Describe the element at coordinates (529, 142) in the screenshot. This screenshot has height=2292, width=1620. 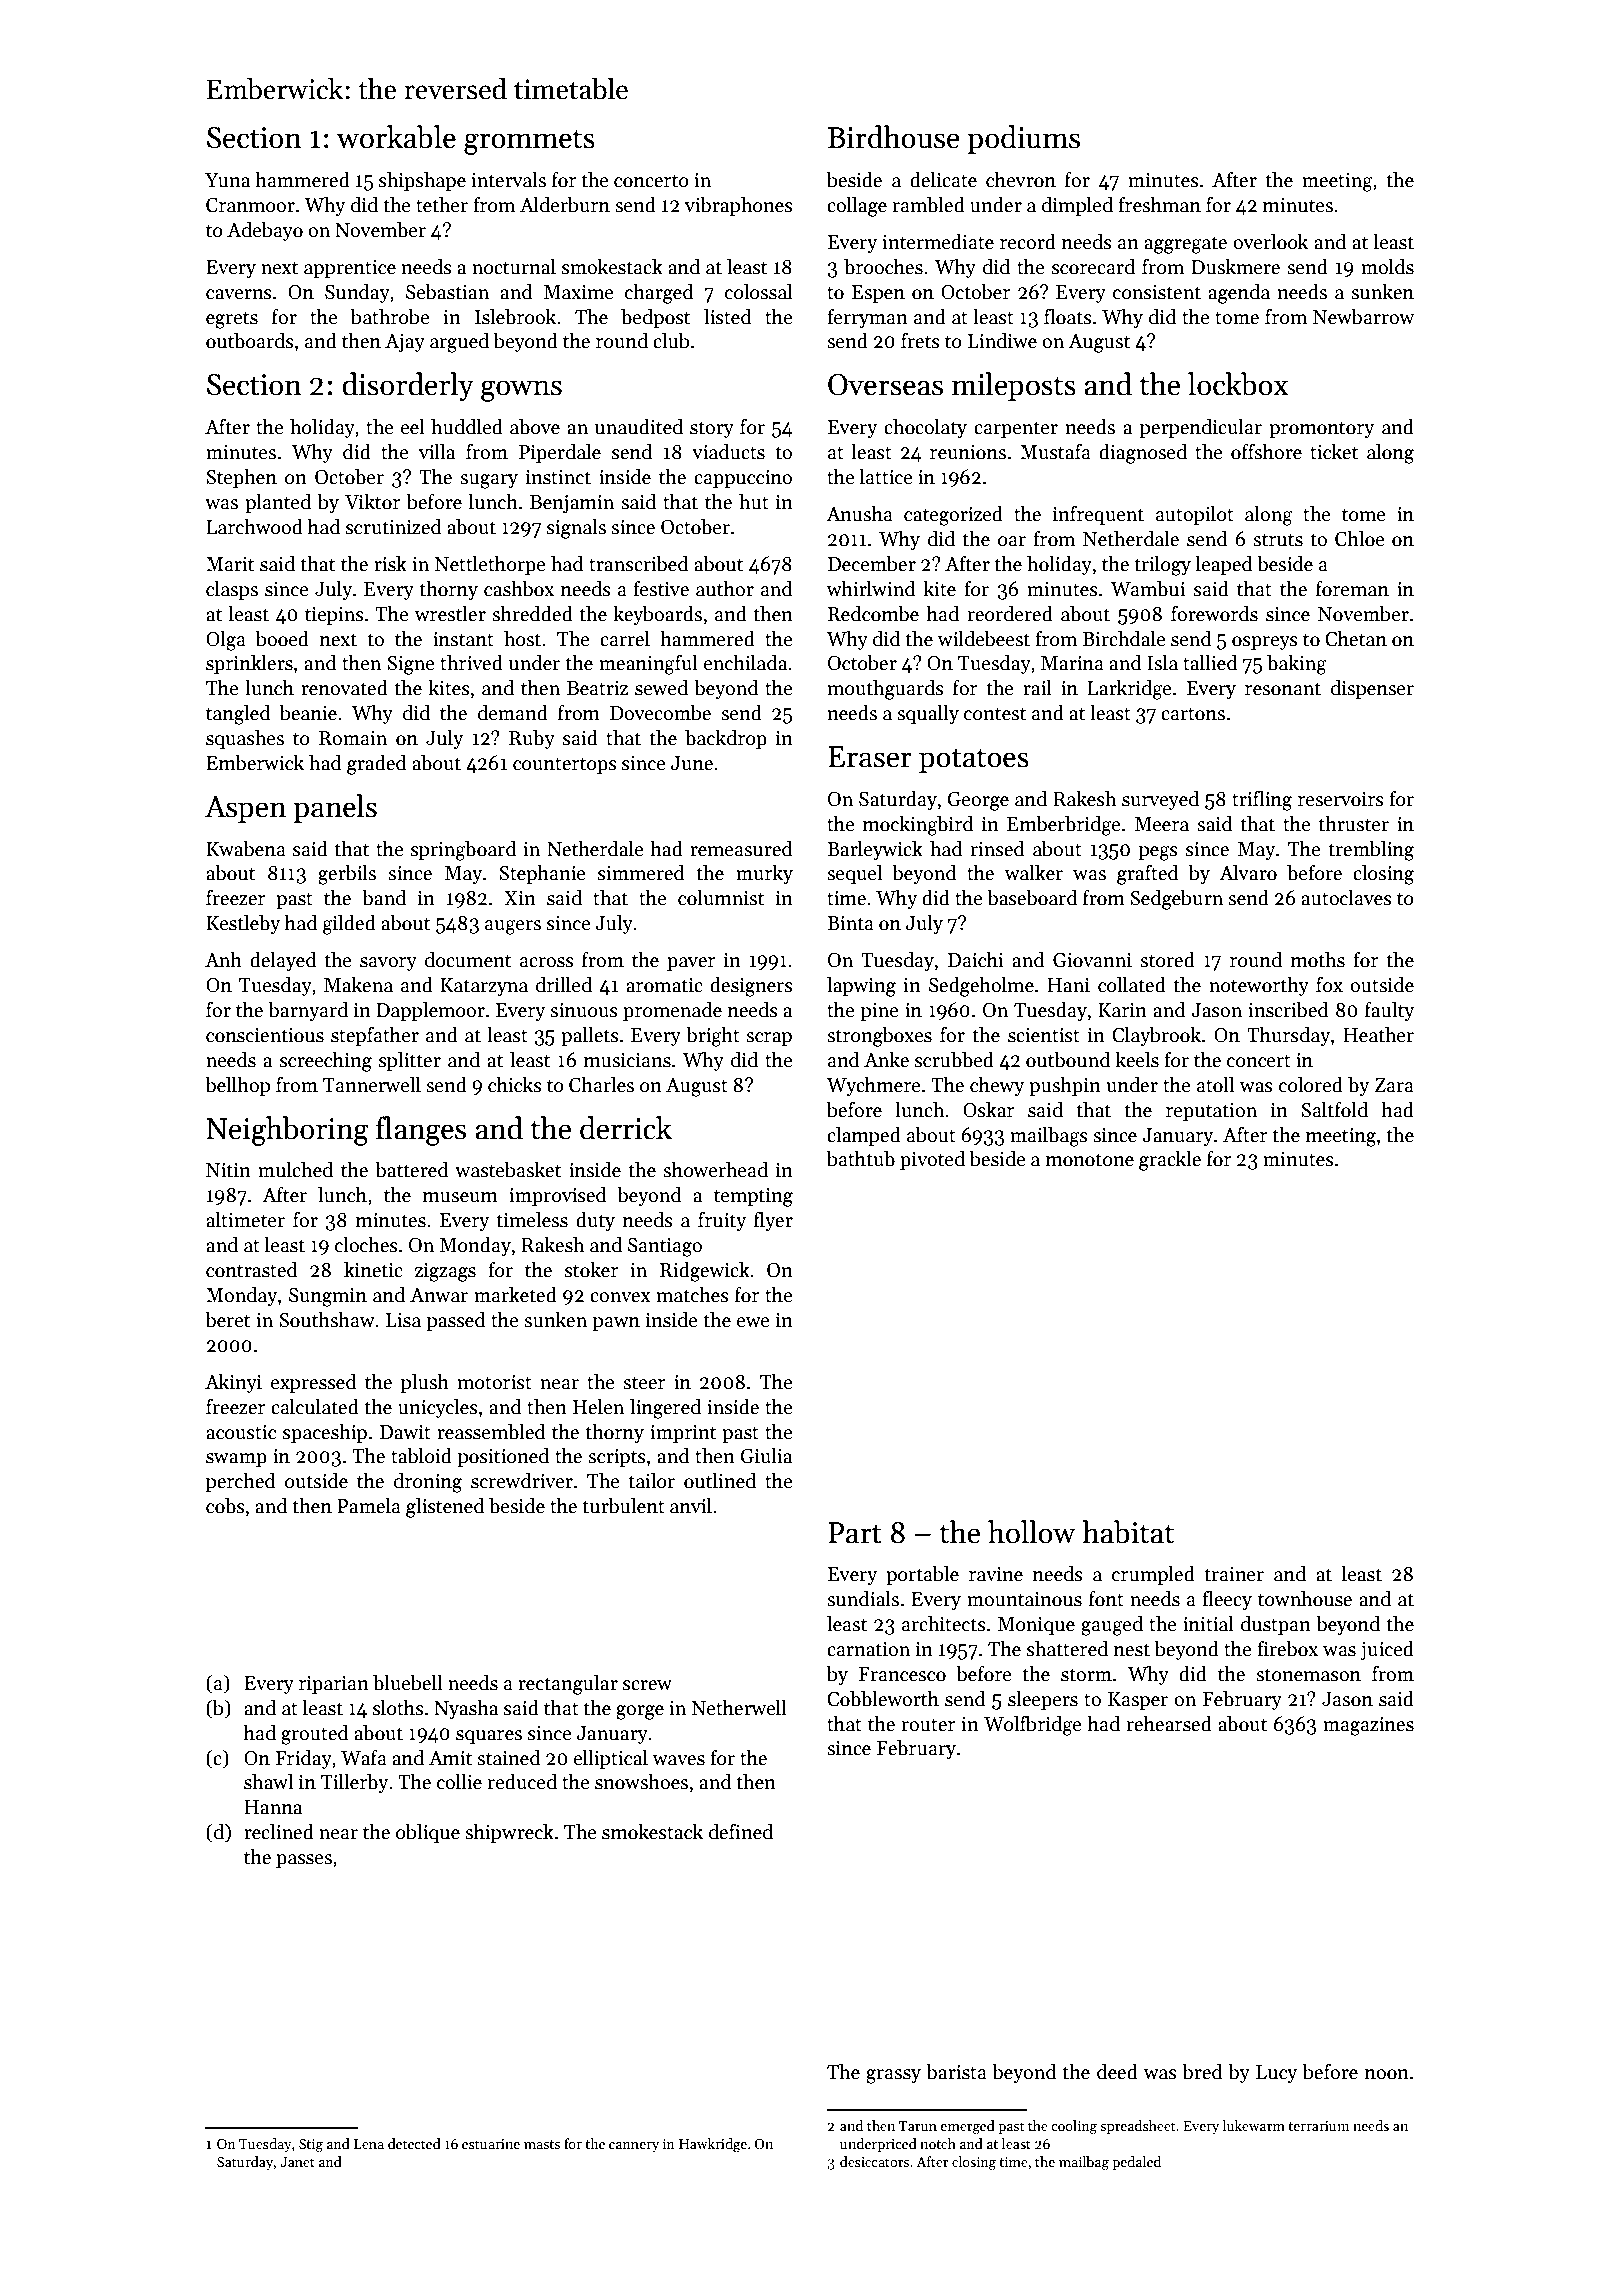
I see `grommets` at that location.
